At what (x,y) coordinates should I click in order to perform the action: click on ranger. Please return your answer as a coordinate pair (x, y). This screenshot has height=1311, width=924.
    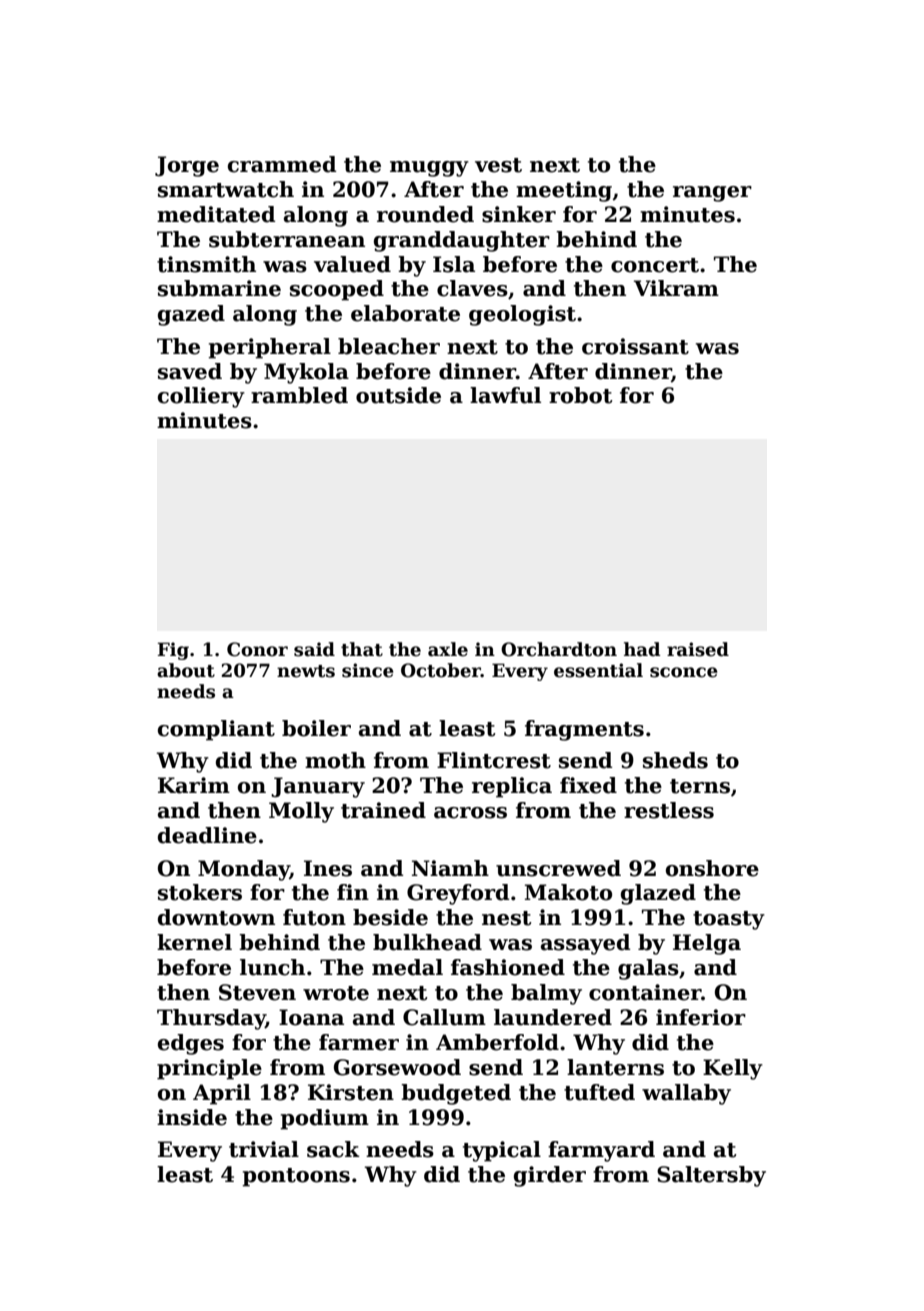
    Looking at the image, I should click on (712, 194).
